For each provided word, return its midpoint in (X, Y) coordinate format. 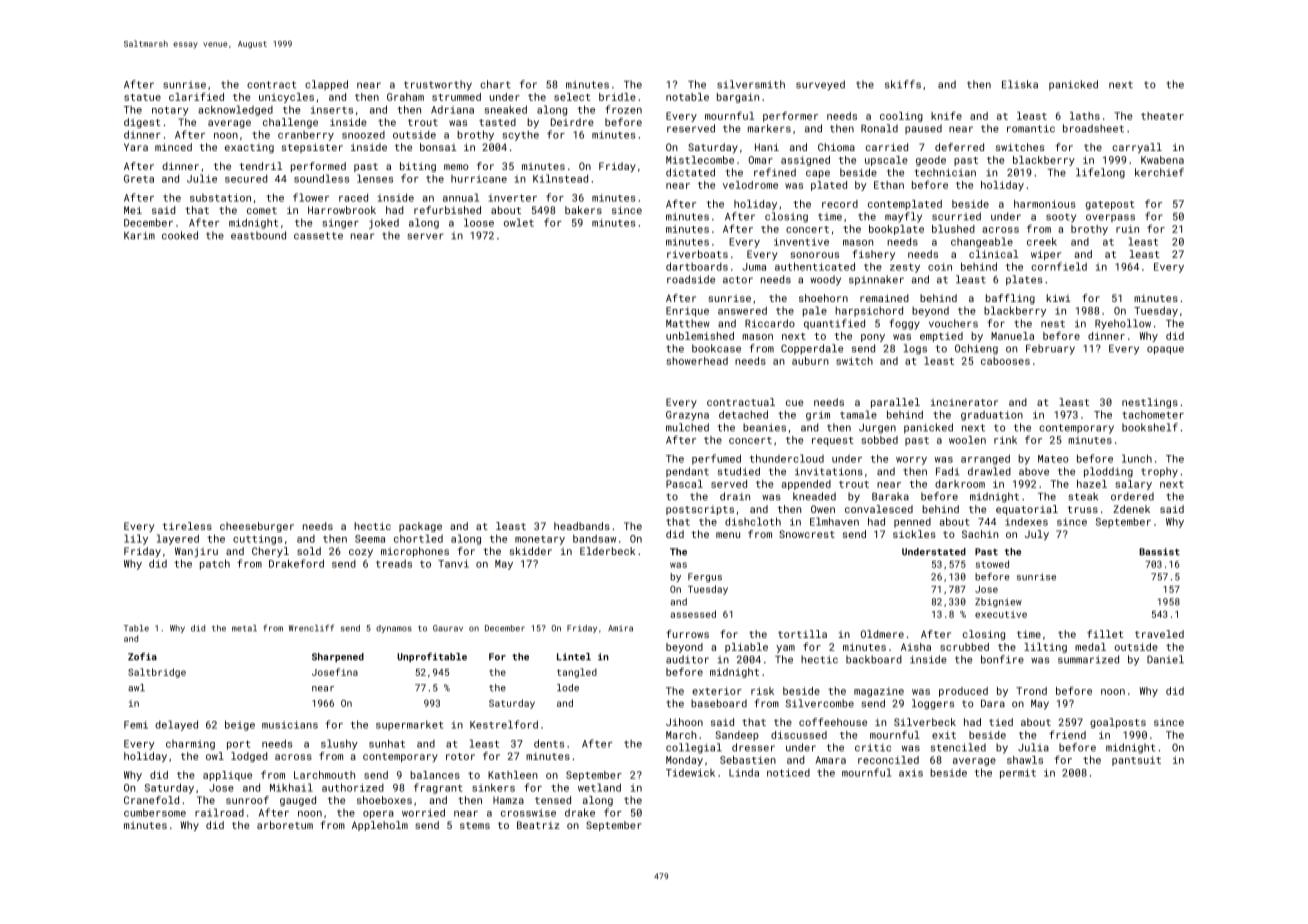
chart (495, 84)
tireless (187, 526)
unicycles (286, 98)
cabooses (1005, 361)
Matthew (688, 323)
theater (1162, 116)
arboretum (285, 825)
